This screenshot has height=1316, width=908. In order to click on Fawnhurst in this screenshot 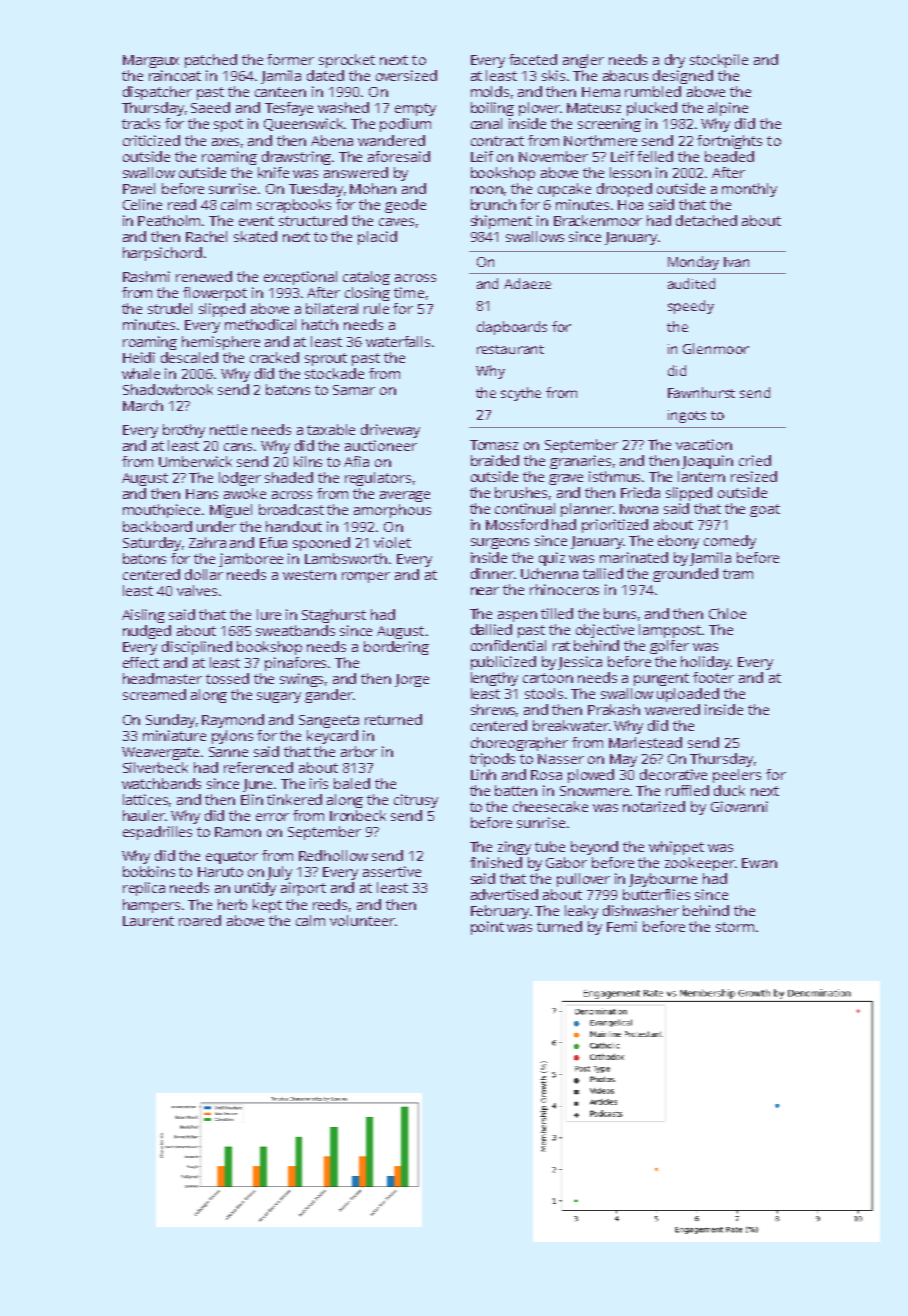, I will do `click(701, 392)`.
